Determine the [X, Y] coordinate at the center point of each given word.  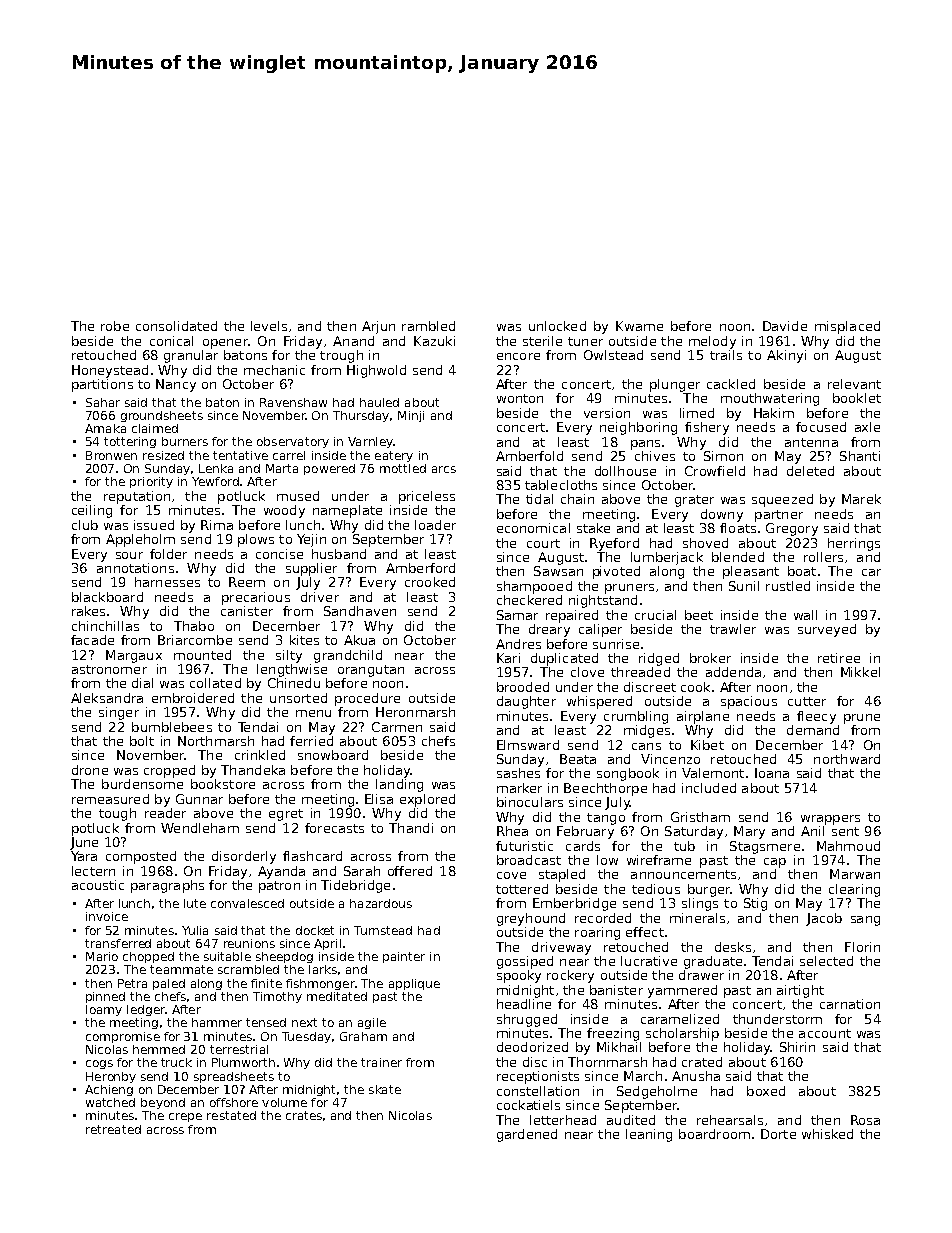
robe [115, 326]
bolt [142, 741]
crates [304, 1115]
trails [726, 355]
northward [847, 759]
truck [176, 1062]
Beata [578, 759]
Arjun [378, 327]
